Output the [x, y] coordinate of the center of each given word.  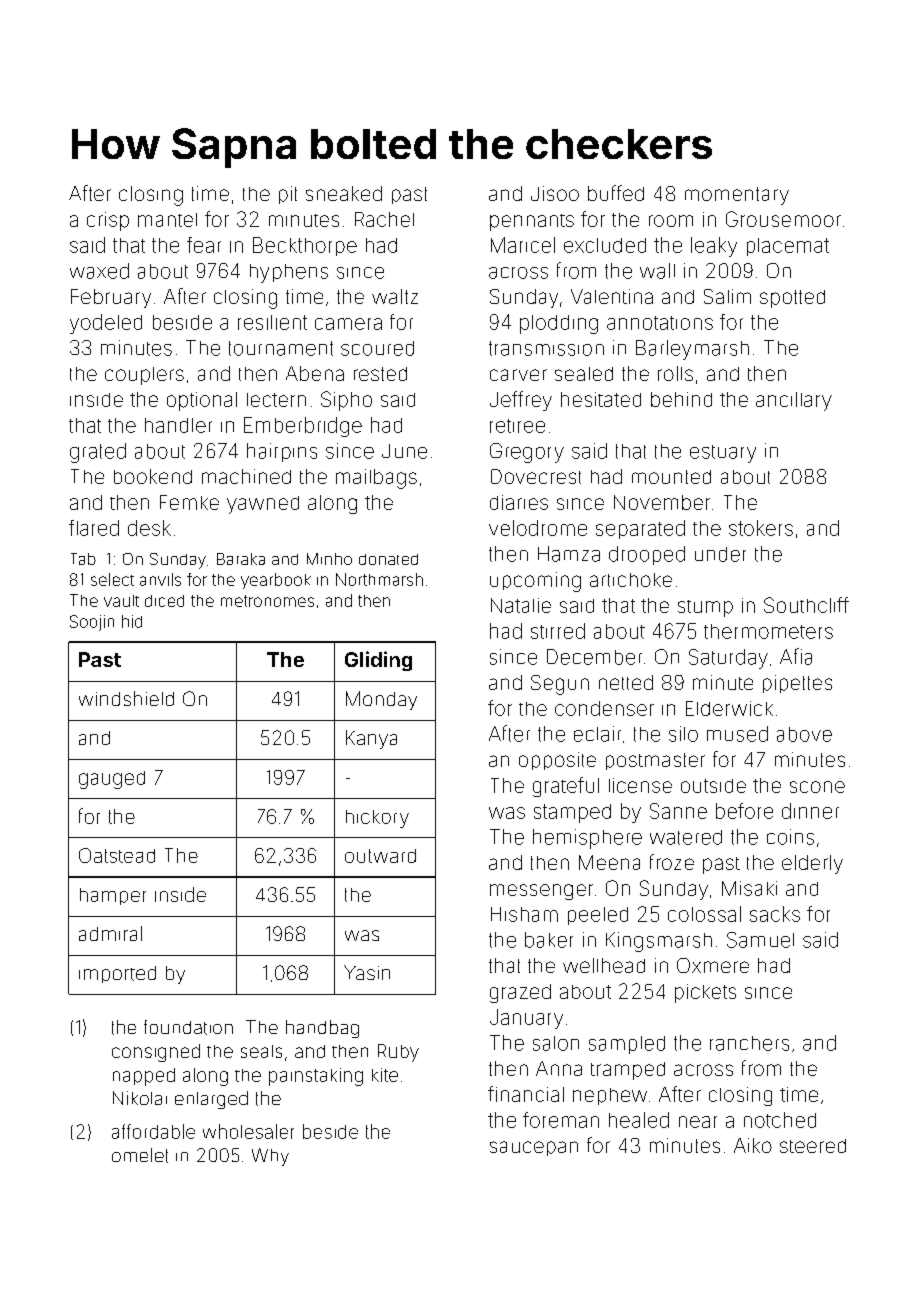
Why [270, 1157]
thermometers [768, 631]
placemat [788, 247]
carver [518, 375]
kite [385, 1075]
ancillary [794, 401]
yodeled [106, 324]
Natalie [521, 605]
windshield [126, 698]
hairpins [282, 452]
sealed [584, 374]
